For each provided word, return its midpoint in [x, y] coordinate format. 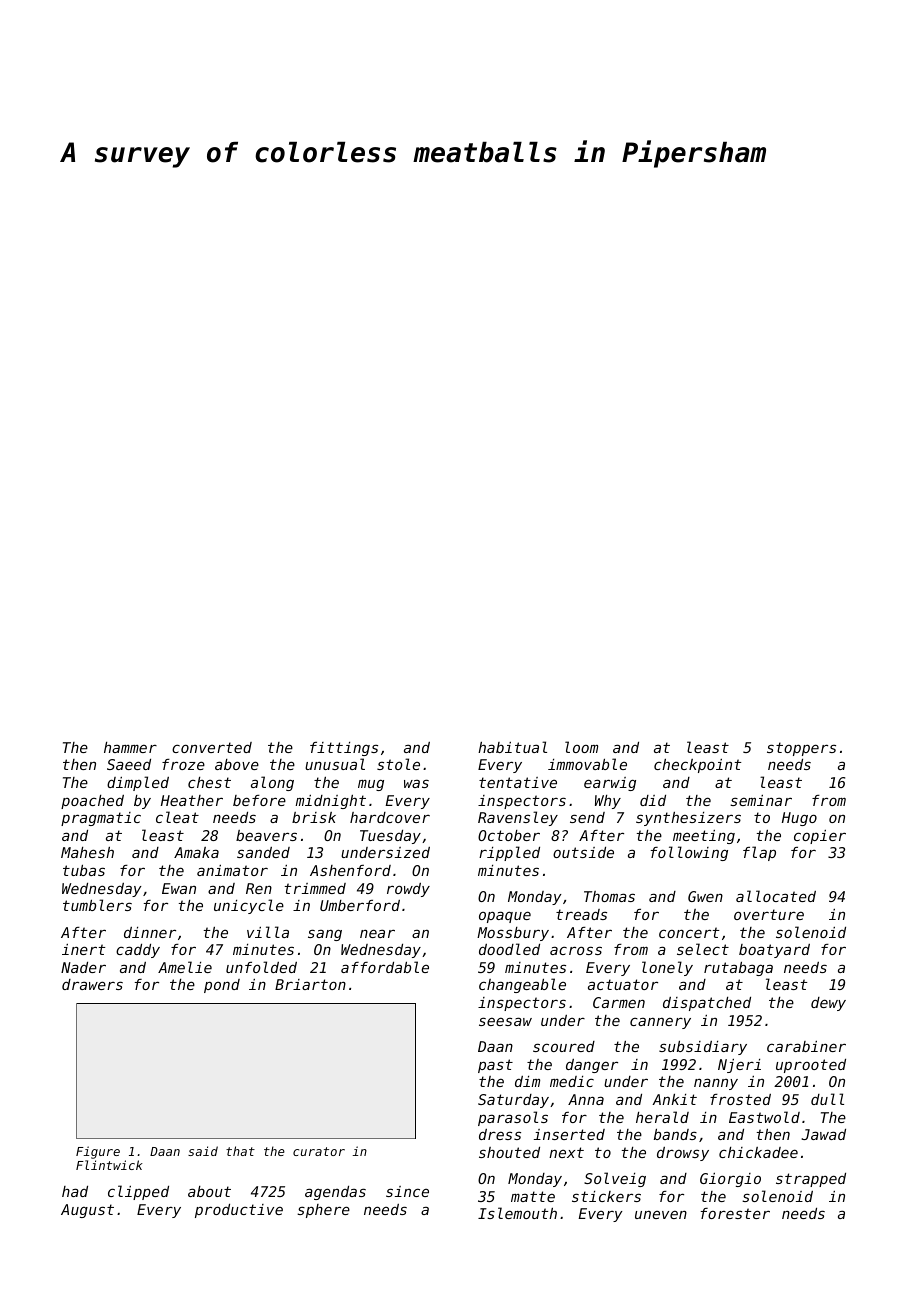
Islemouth [517, 1213]
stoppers [801, 749]
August [87, 1211]
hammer [130, 747]
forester [735, 1213]
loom [581, 747]
